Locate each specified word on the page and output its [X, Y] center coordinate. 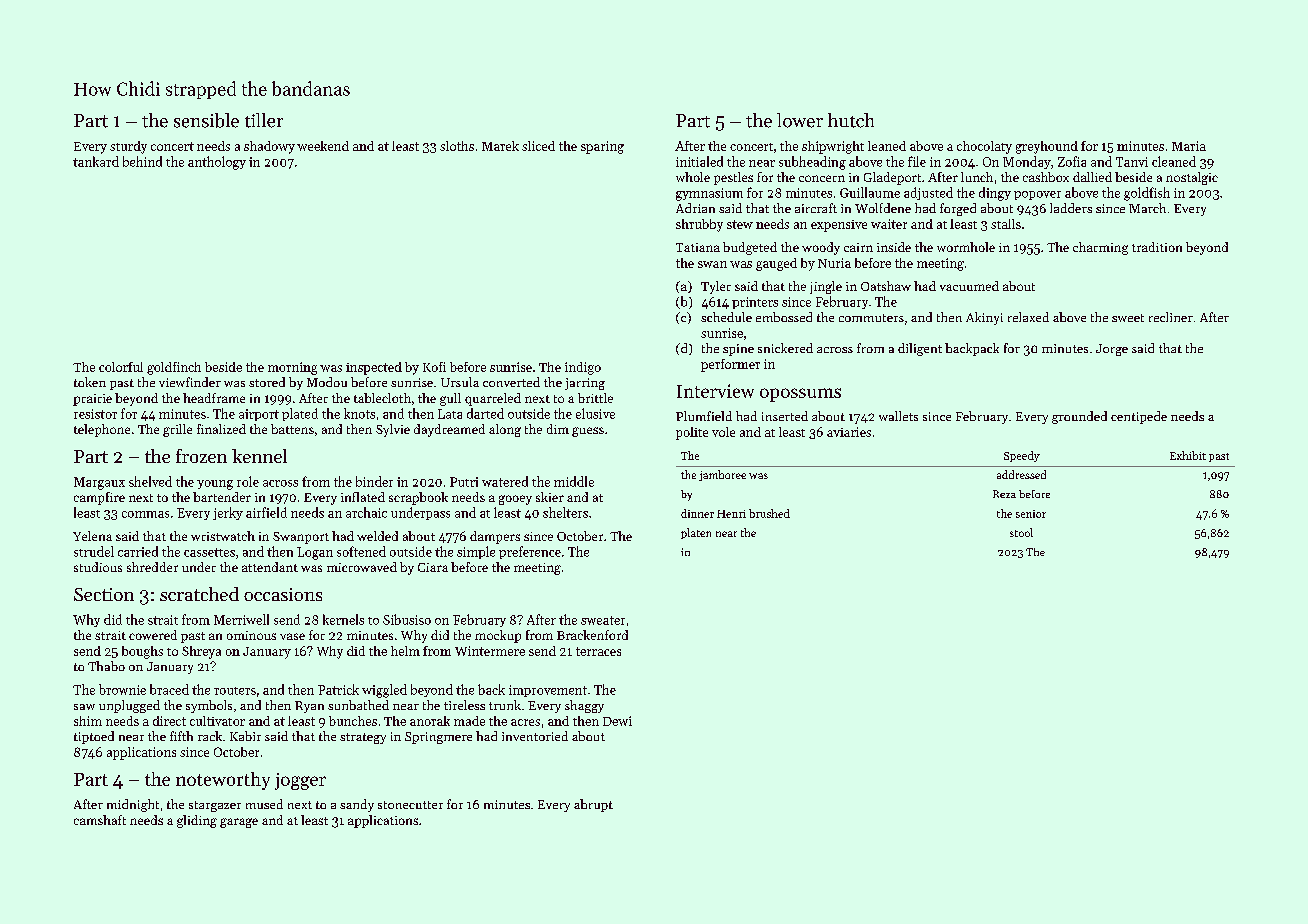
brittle [595, 398]
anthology [217, 163]
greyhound [1047, 147]
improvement [548, 691]
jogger [300, 781]
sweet [1128, 318]
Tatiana [698, 247]
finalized [221, 429]
